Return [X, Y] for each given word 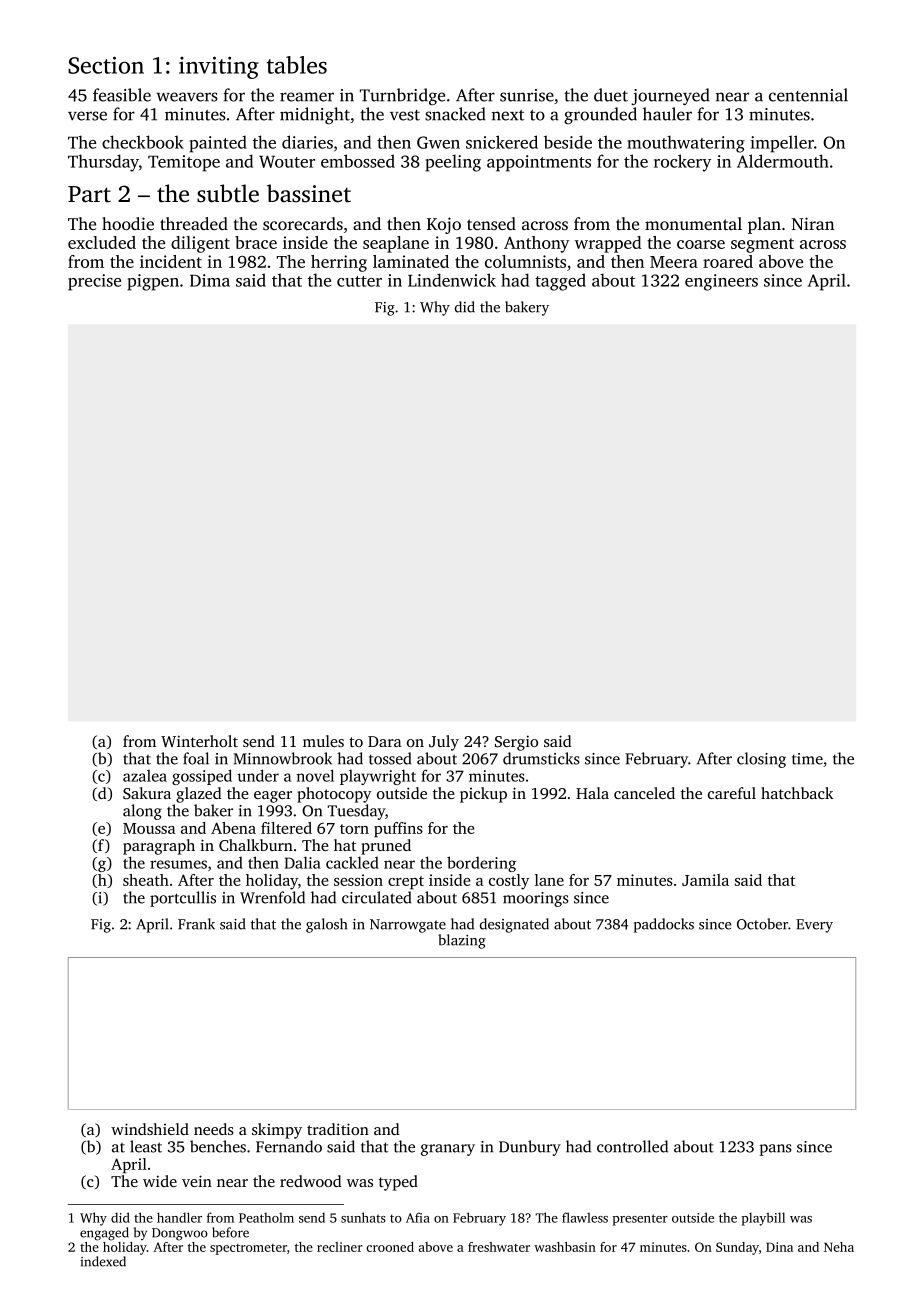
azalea [145, 776]
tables [297, 65]
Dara [385, 741]
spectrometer [248, 1249]
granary [448, 1150]
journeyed [670, 96]
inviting [219, 67]
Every [814, 926]
